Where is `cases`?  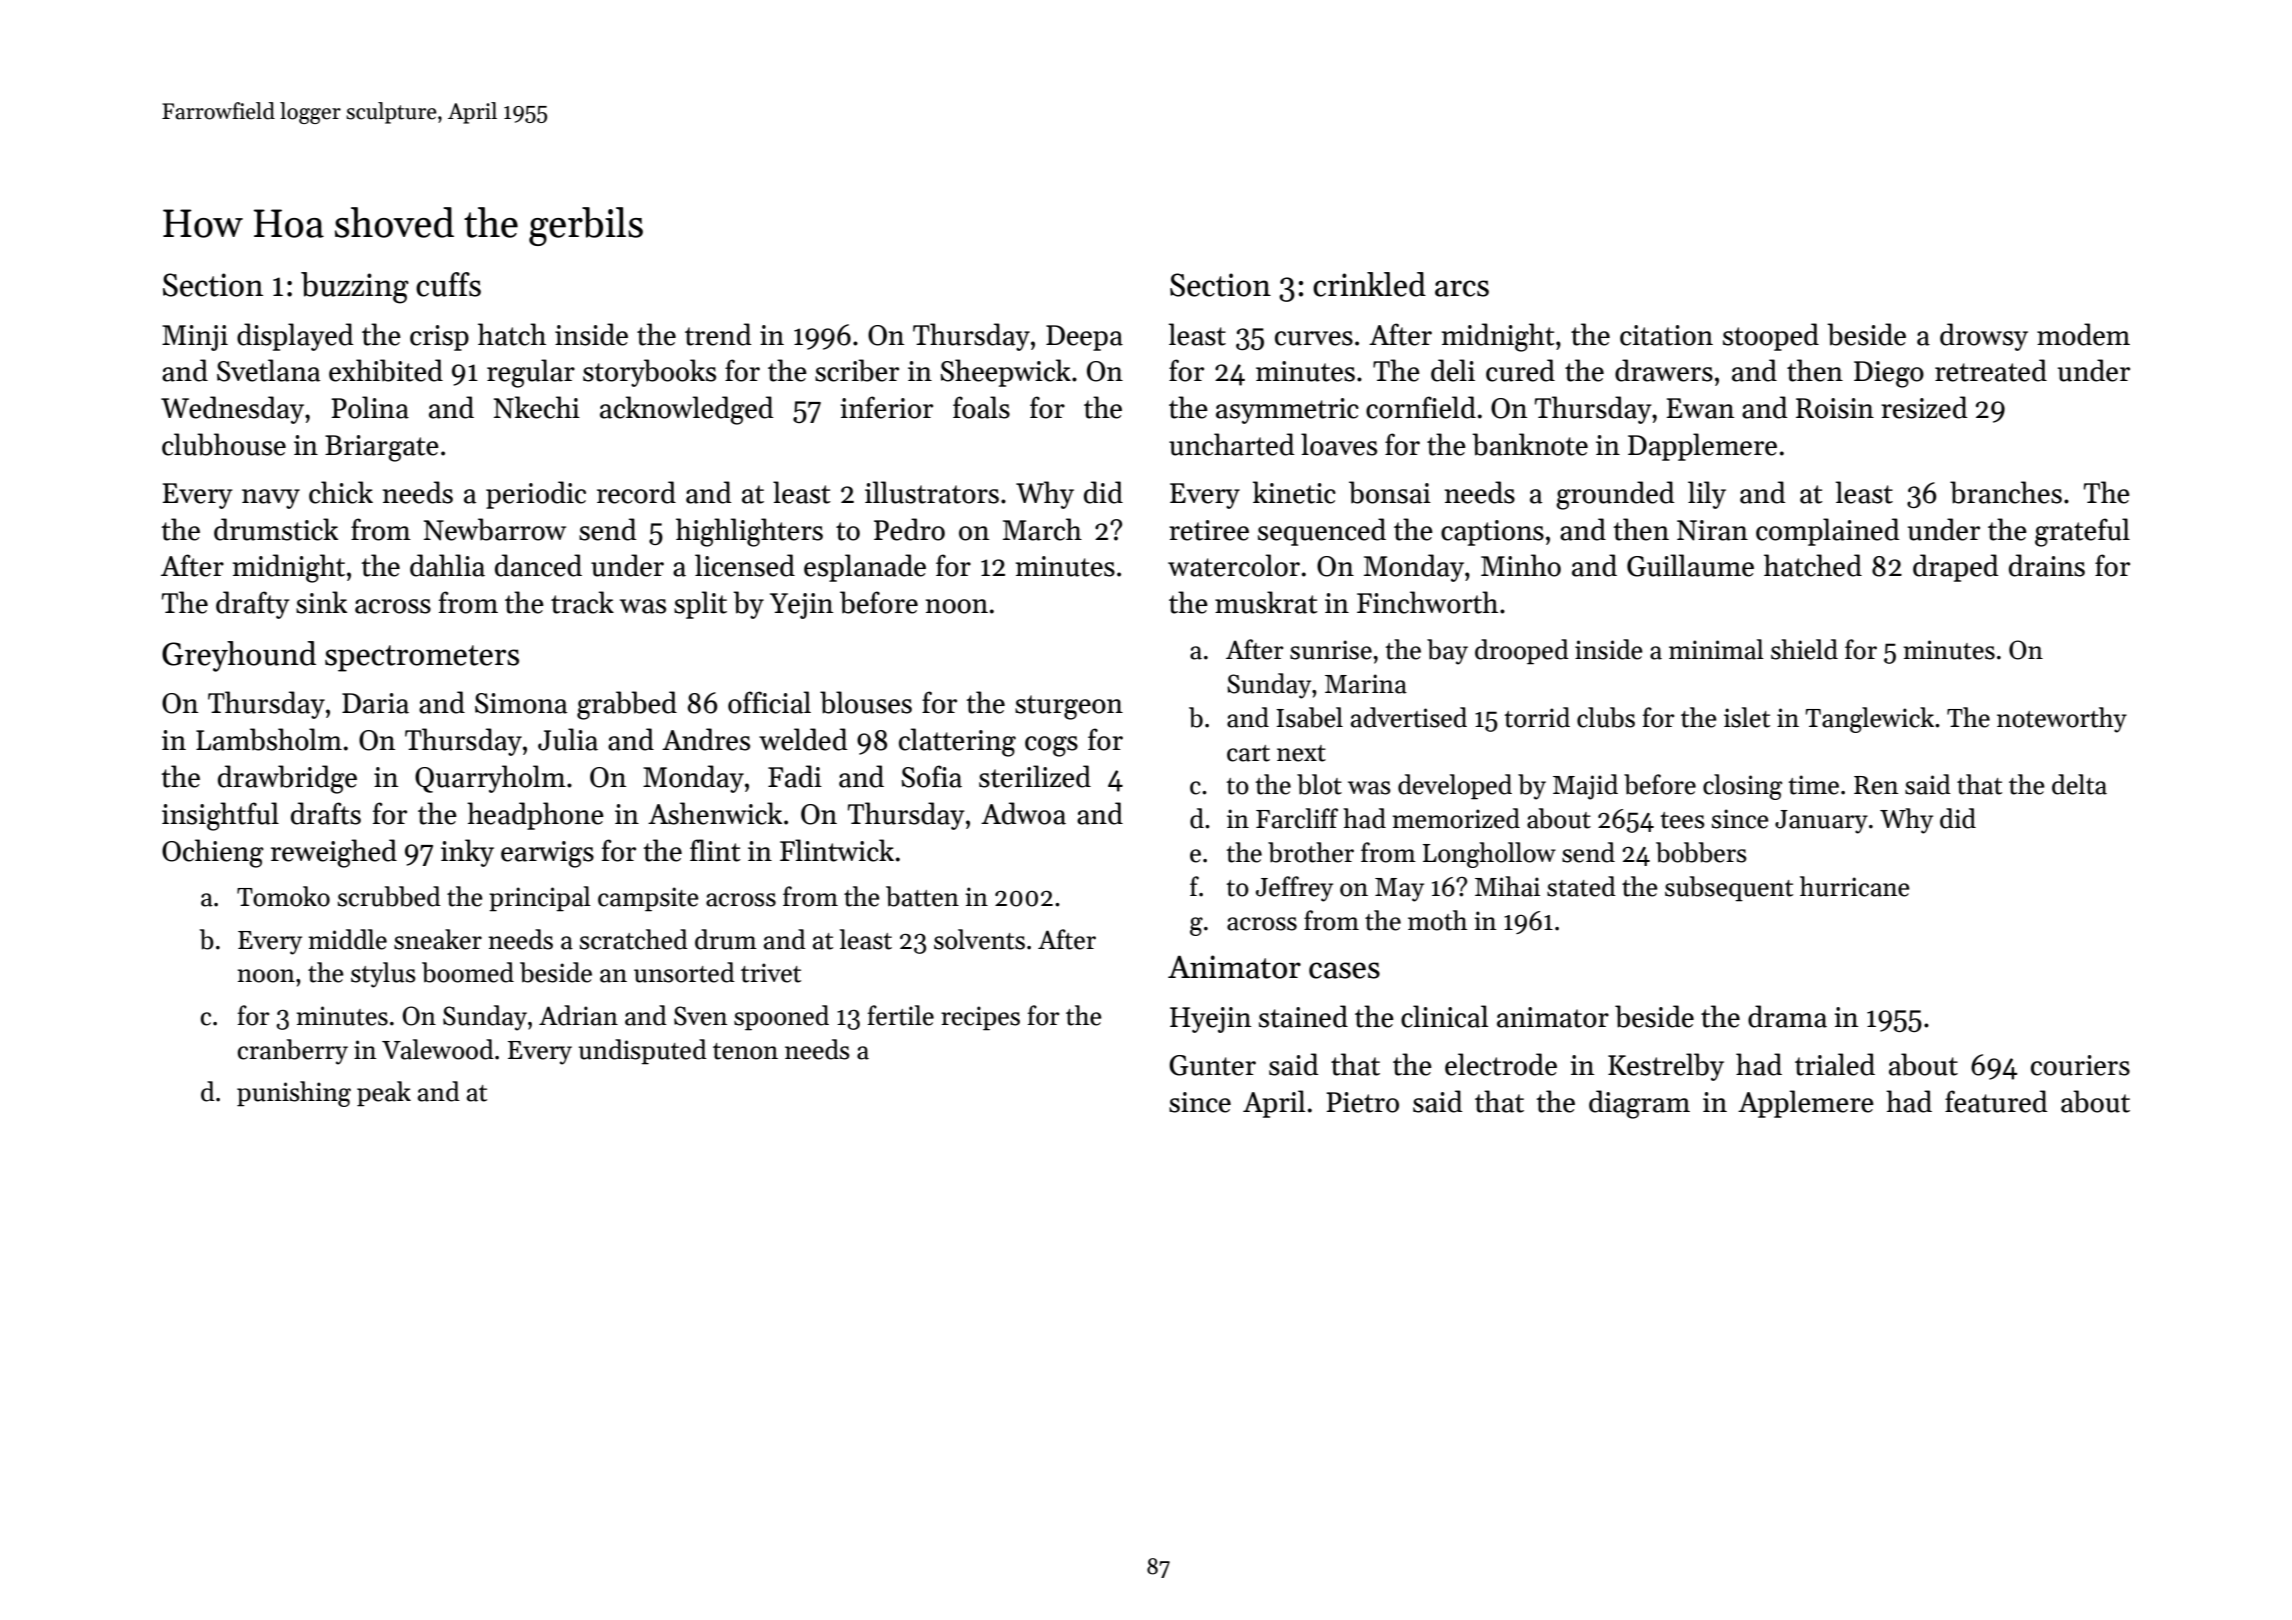 cases is located at coordinates (1344, 970).
